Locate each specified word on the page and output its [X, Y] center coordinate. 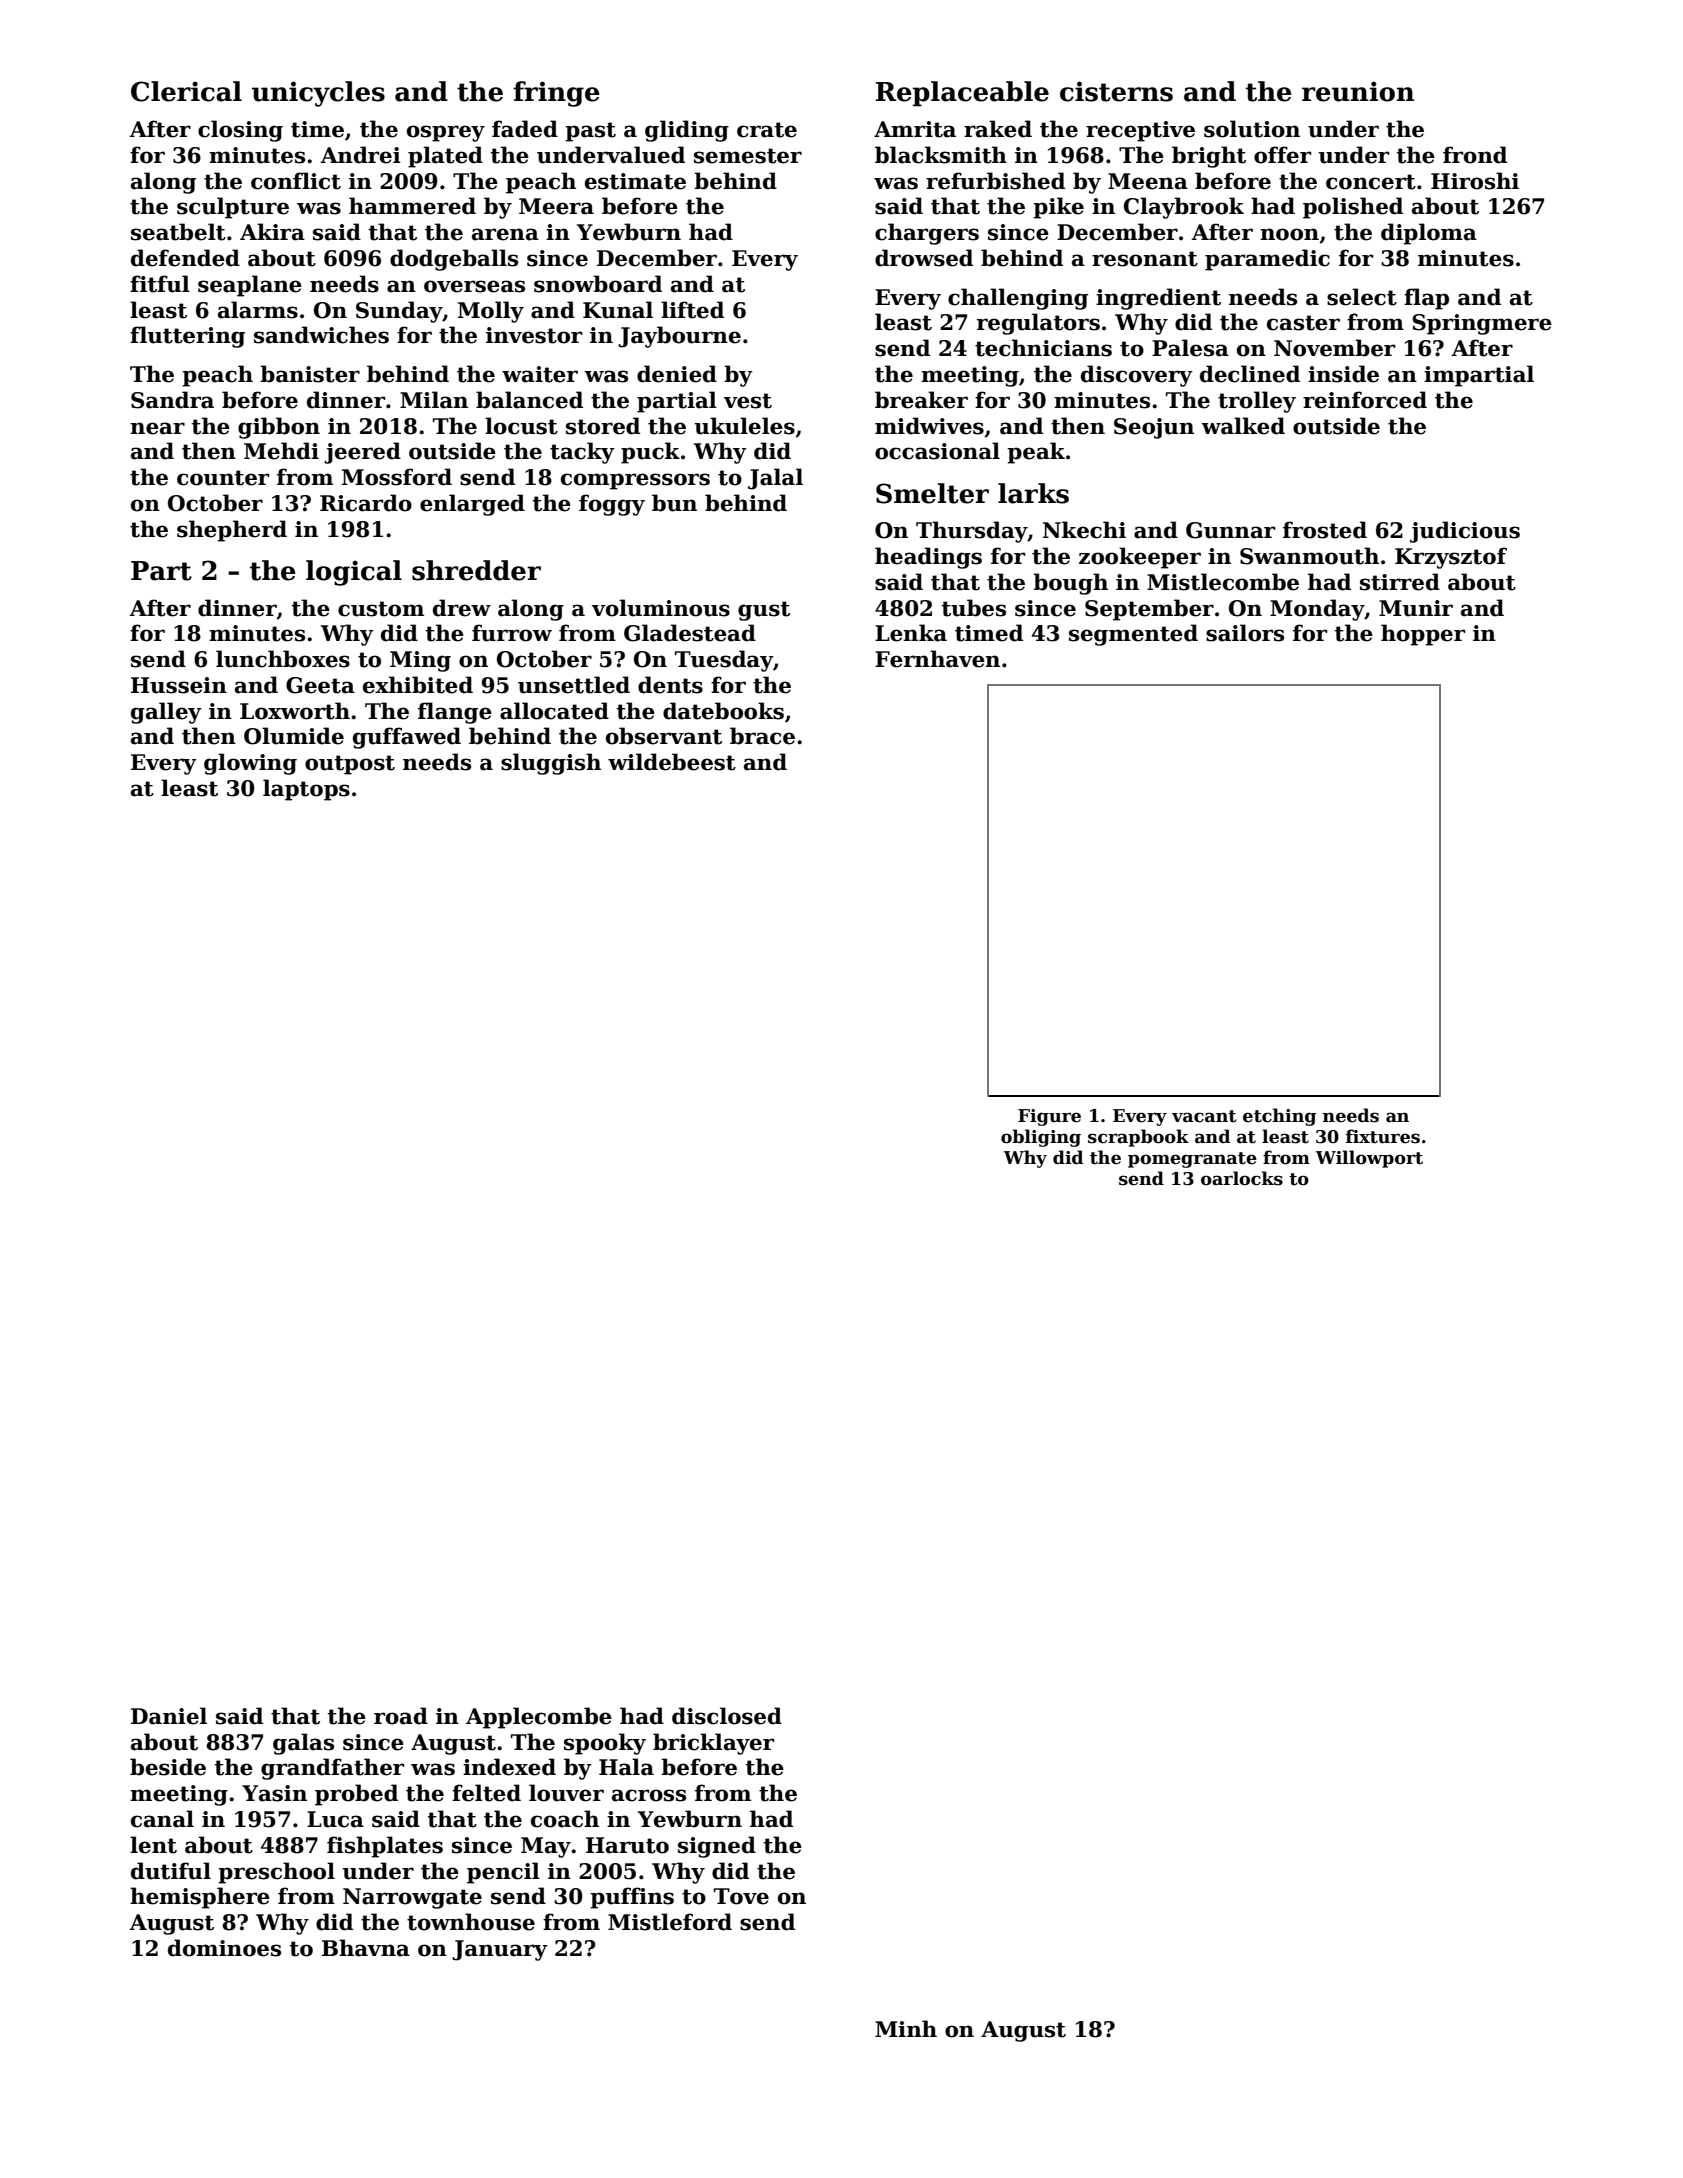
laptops [306, 790]
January [500, 1950]
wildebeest [672, 762]
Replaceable [962, 94]
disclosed [727, 1716]
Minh [906, 2028]
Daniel [169, 1716]
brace [762, 736]
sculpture [233, 208]
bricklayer [713, 1744]
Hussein [179, 685]
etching [1279, 1117]
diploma [1429, 234]
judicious [1465, 532]
